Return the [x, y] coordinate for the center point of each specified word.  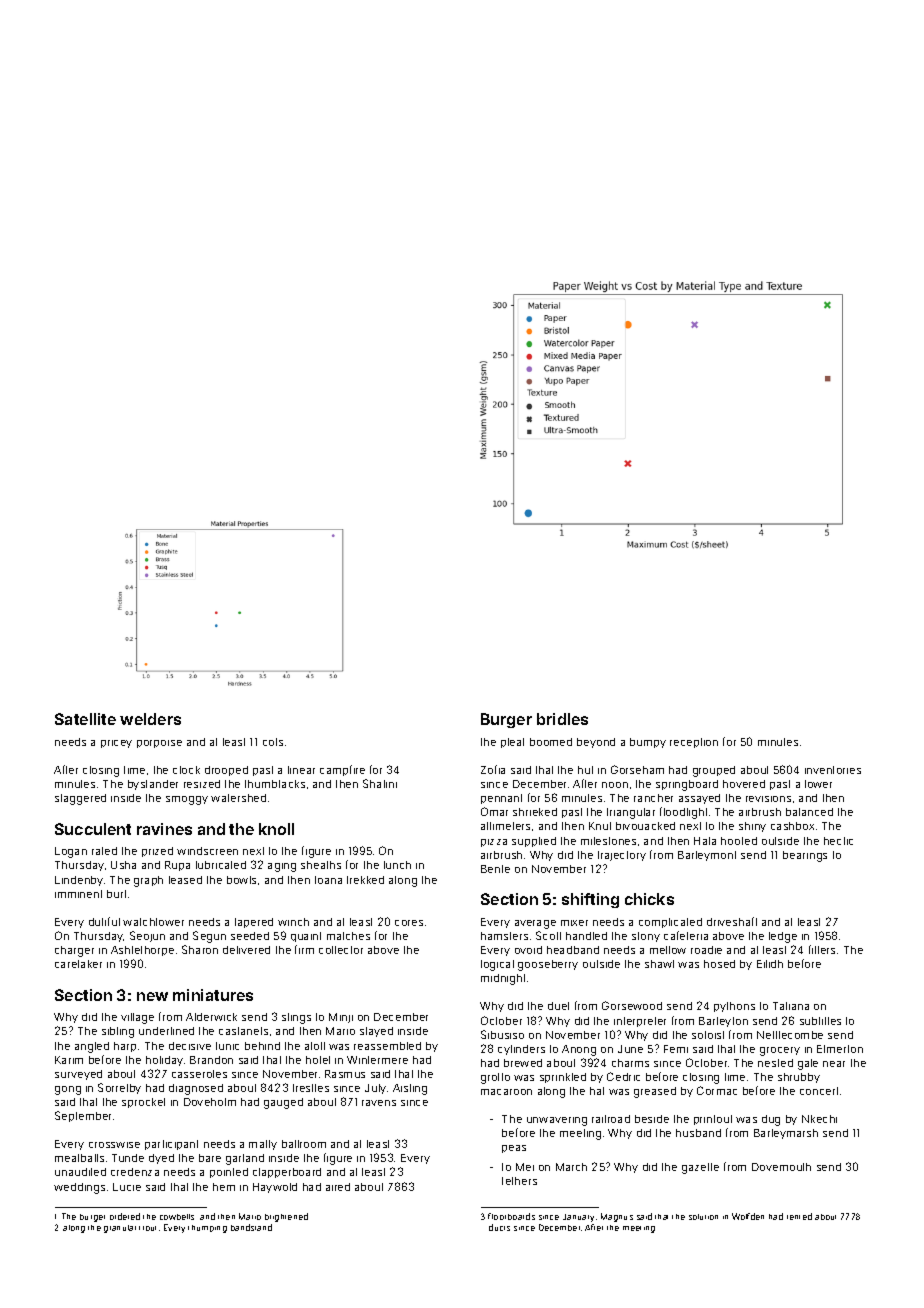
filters [822, 949]
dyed [161, 1159]
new [152, 996]
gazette [700, 1168]
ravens [379, 1103]
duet [558, 1006]
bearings [805, 856]
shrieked [535, 812]
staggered [80, 799]
